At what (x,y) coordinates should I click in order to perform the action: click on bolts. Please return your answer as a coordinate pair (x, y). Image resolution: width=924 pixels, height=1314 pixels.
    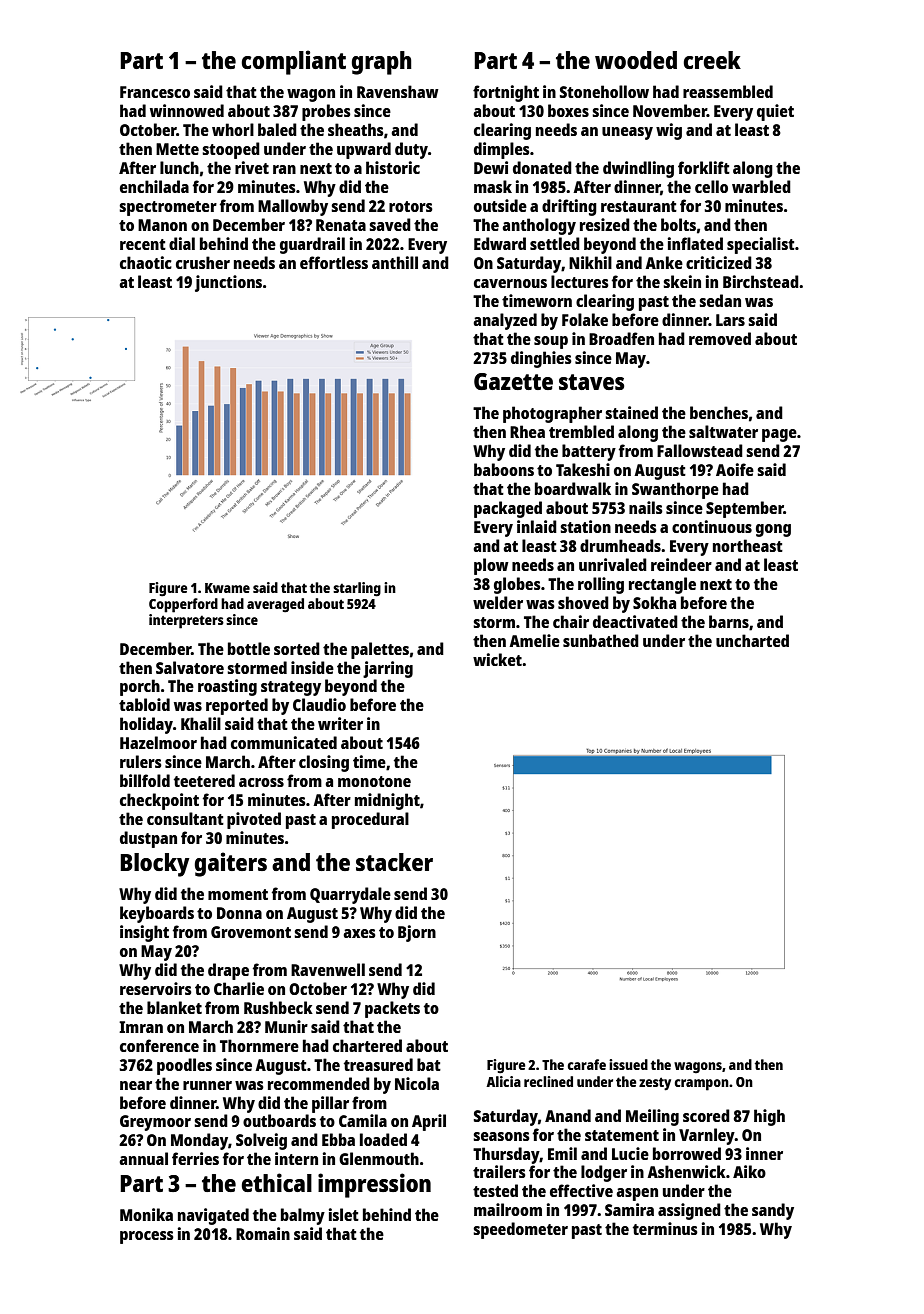
    Looking at the image, I should click on (678, 224).
